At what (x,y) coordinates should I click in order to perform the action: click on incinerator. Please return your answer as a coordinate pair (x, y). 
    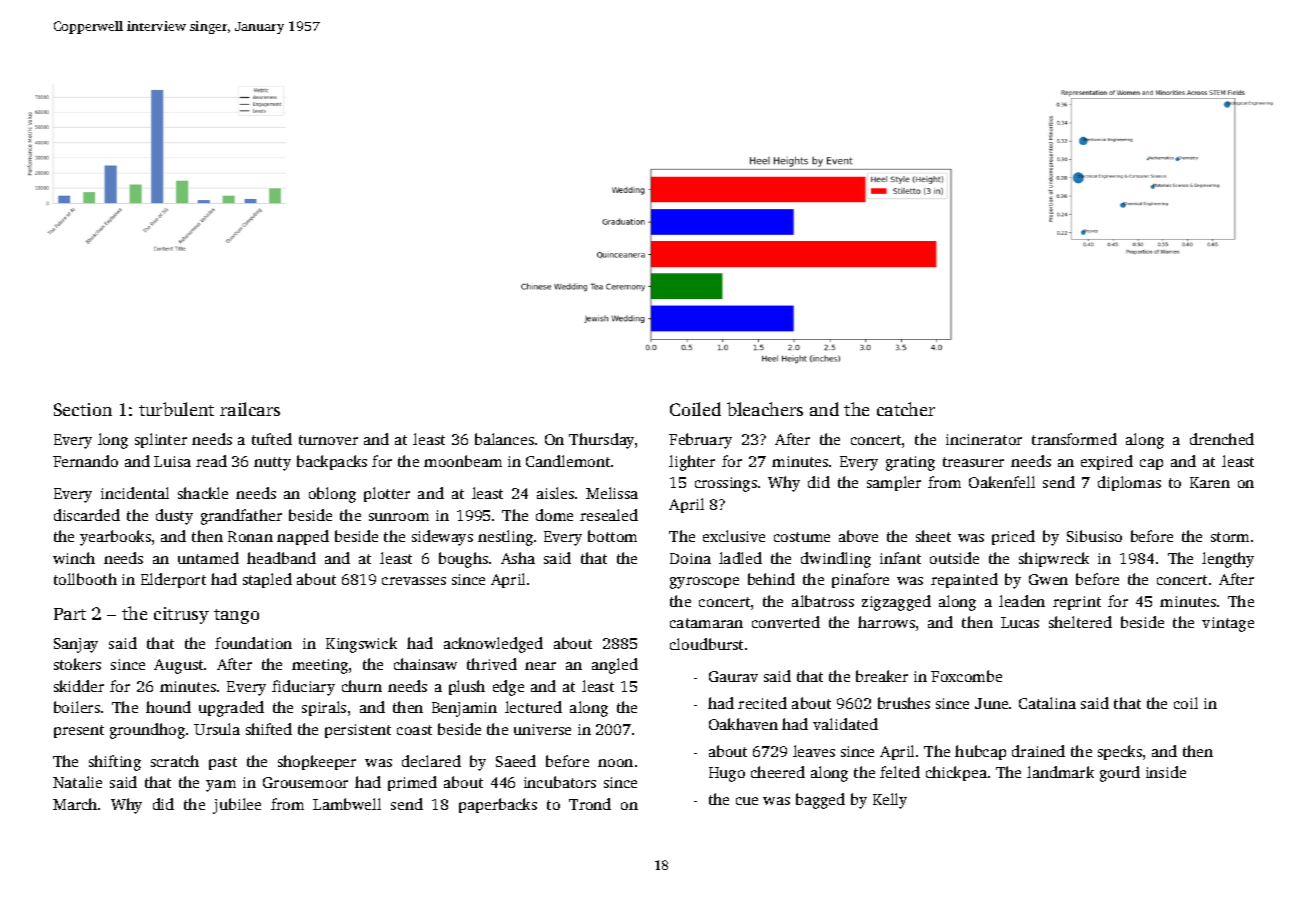
    Looking at the image, I should click on (984, 439).
